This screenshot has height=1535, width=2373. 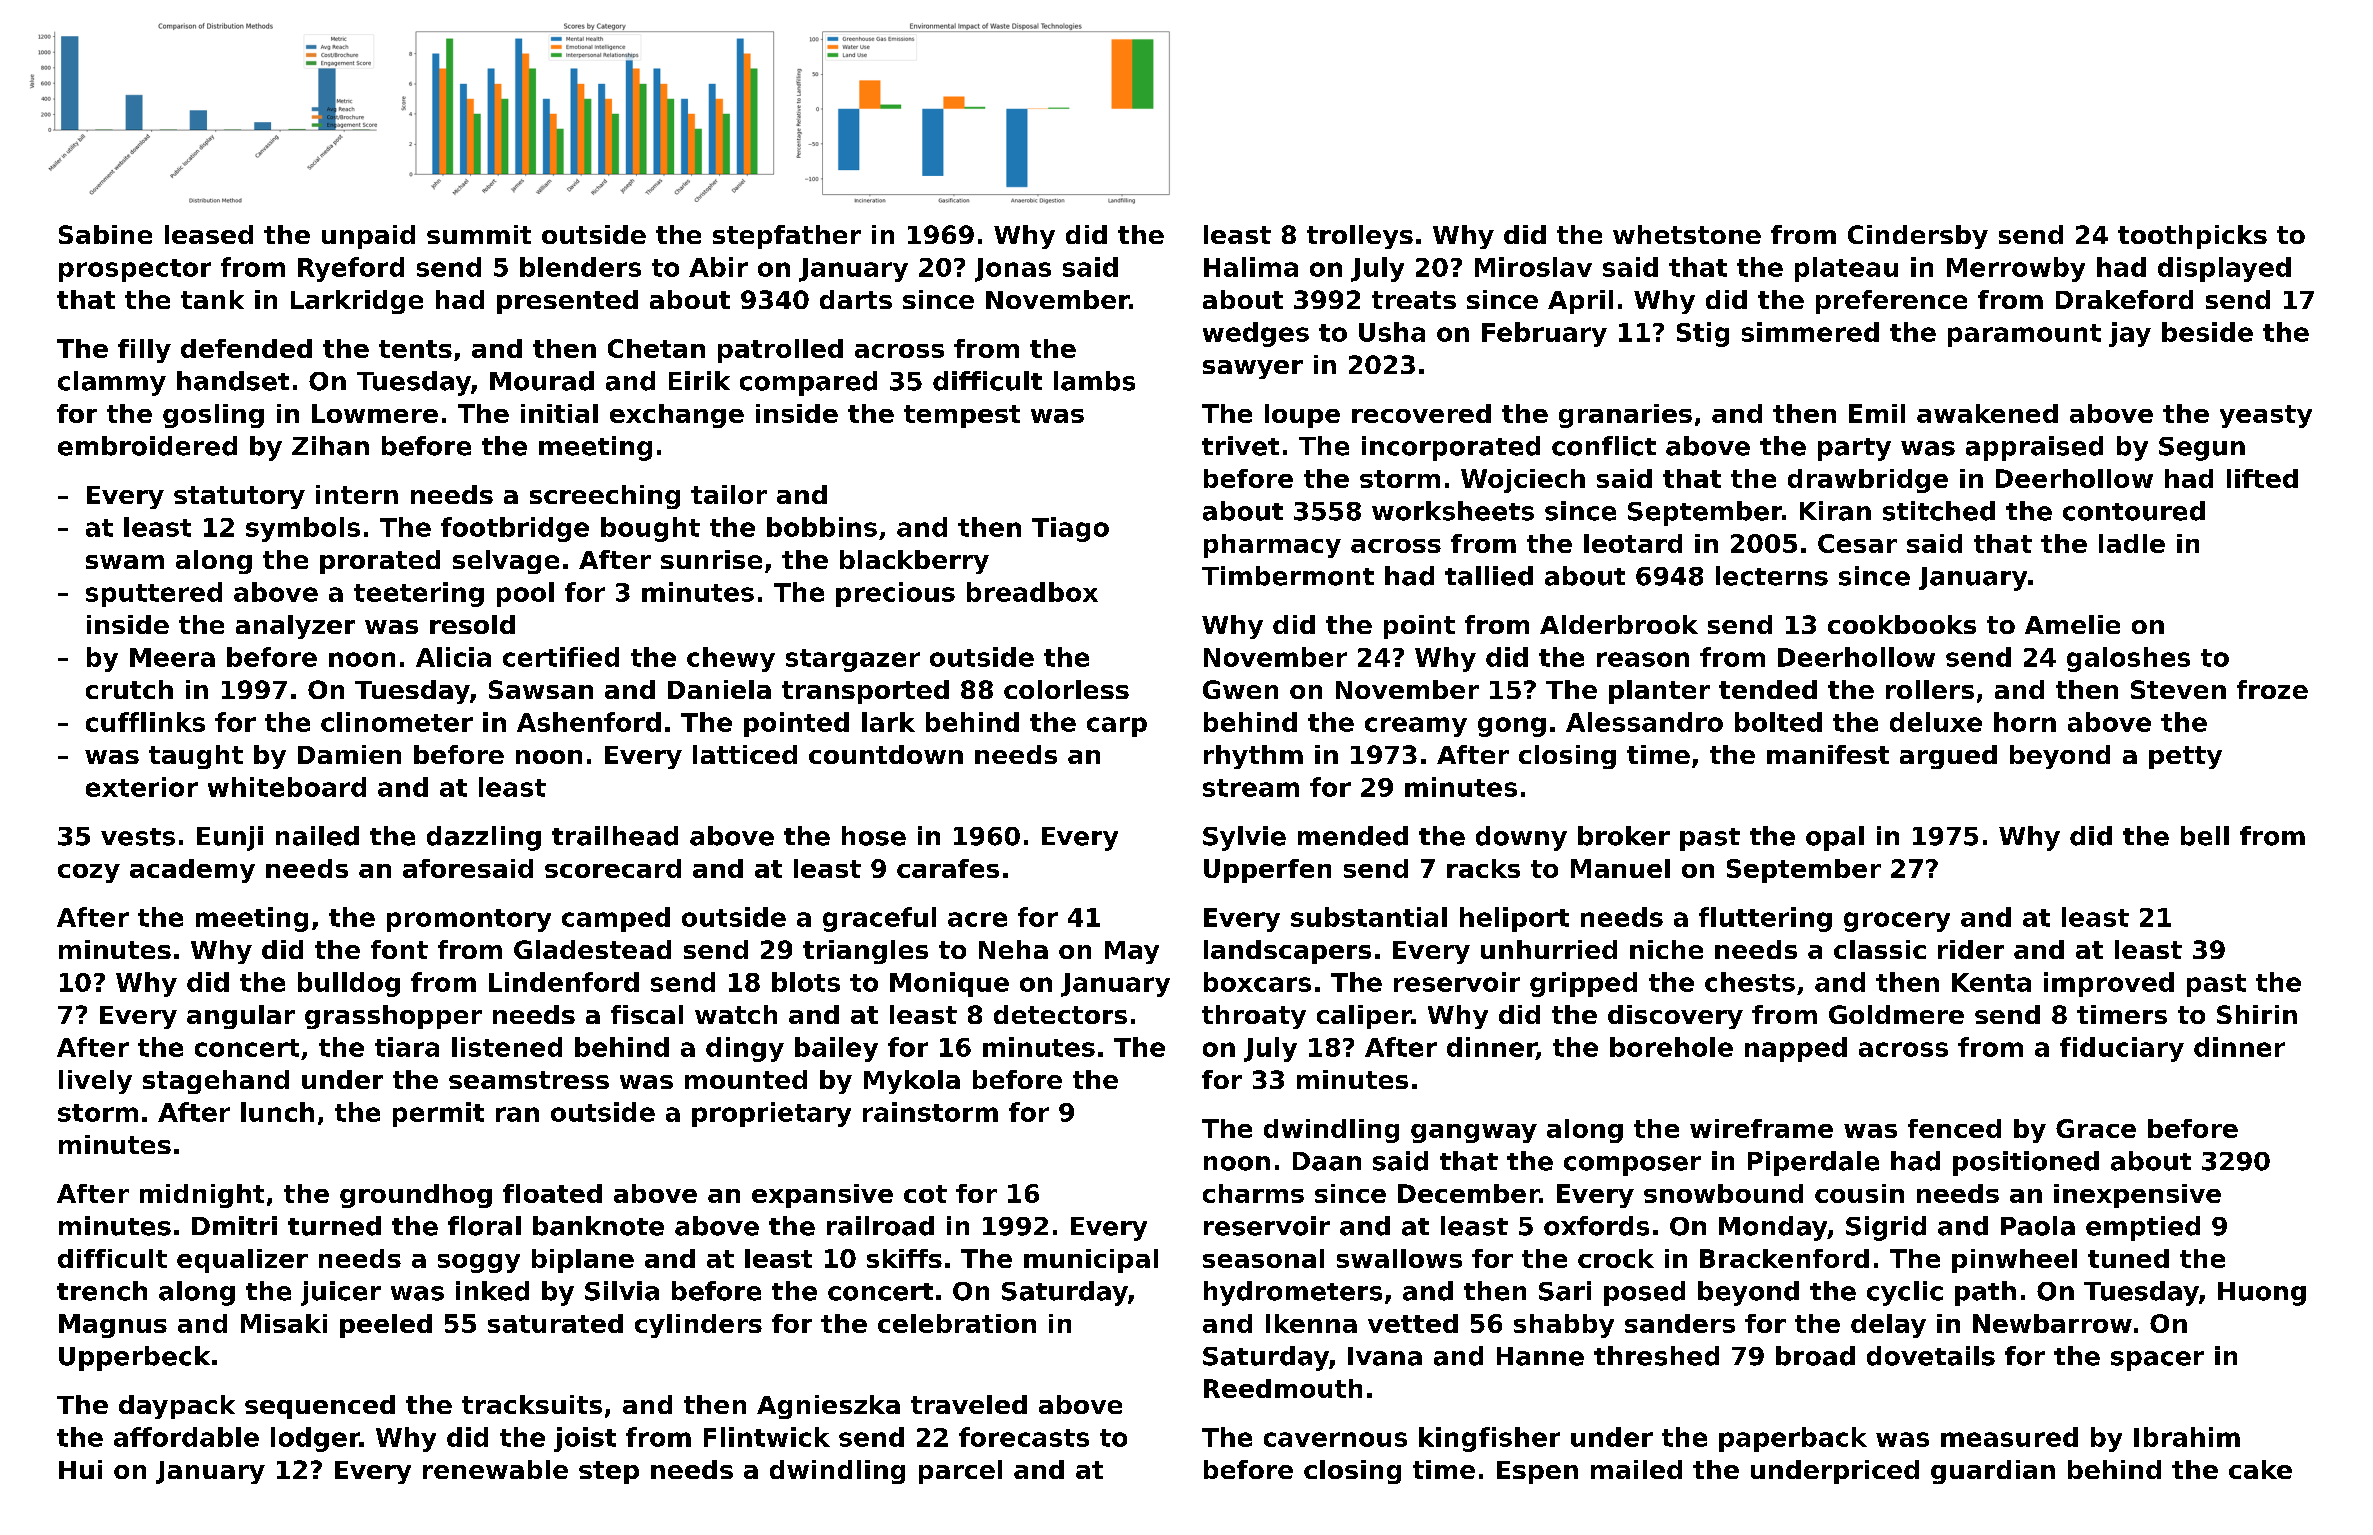 What do you see at coordinates (1474, 1133) in the screenshot?
I see `gangway` at bounding box center [1474, 1133].
